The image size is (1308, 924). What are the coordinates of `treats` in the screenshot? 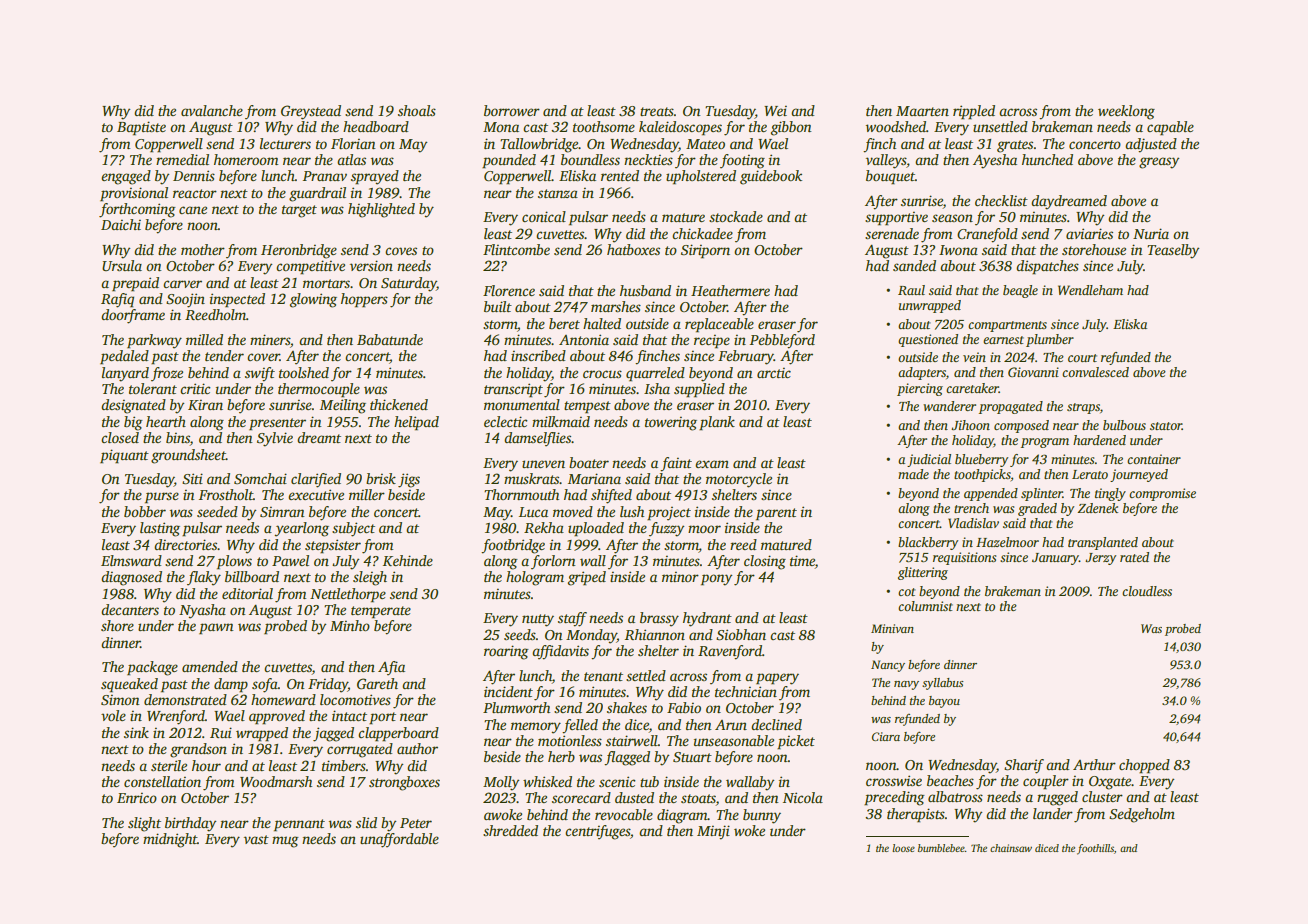 It's located at (657, 111).
